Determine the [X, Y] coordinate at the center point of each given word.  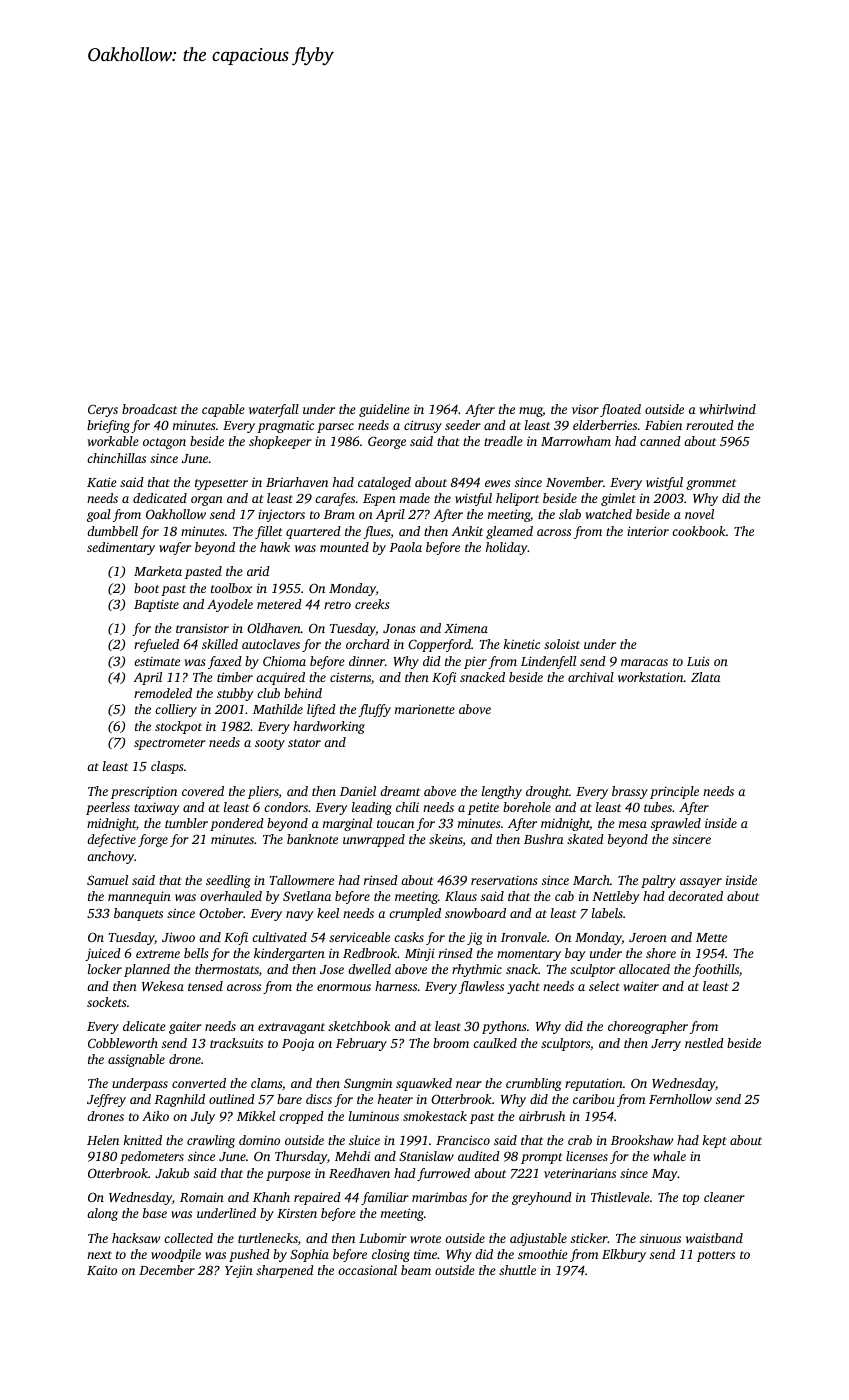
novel [699, 514]
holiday [507, 548]
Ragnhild [179, 1100]
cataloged [384, 483]
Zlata [706, 677]
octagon [164, 443]
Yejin [239, 1271]
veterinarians [580, 1173]
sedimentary [121, 548]
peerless [108, 808]
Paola [405, 547]
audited [479, 1156]
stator [304, 743]
